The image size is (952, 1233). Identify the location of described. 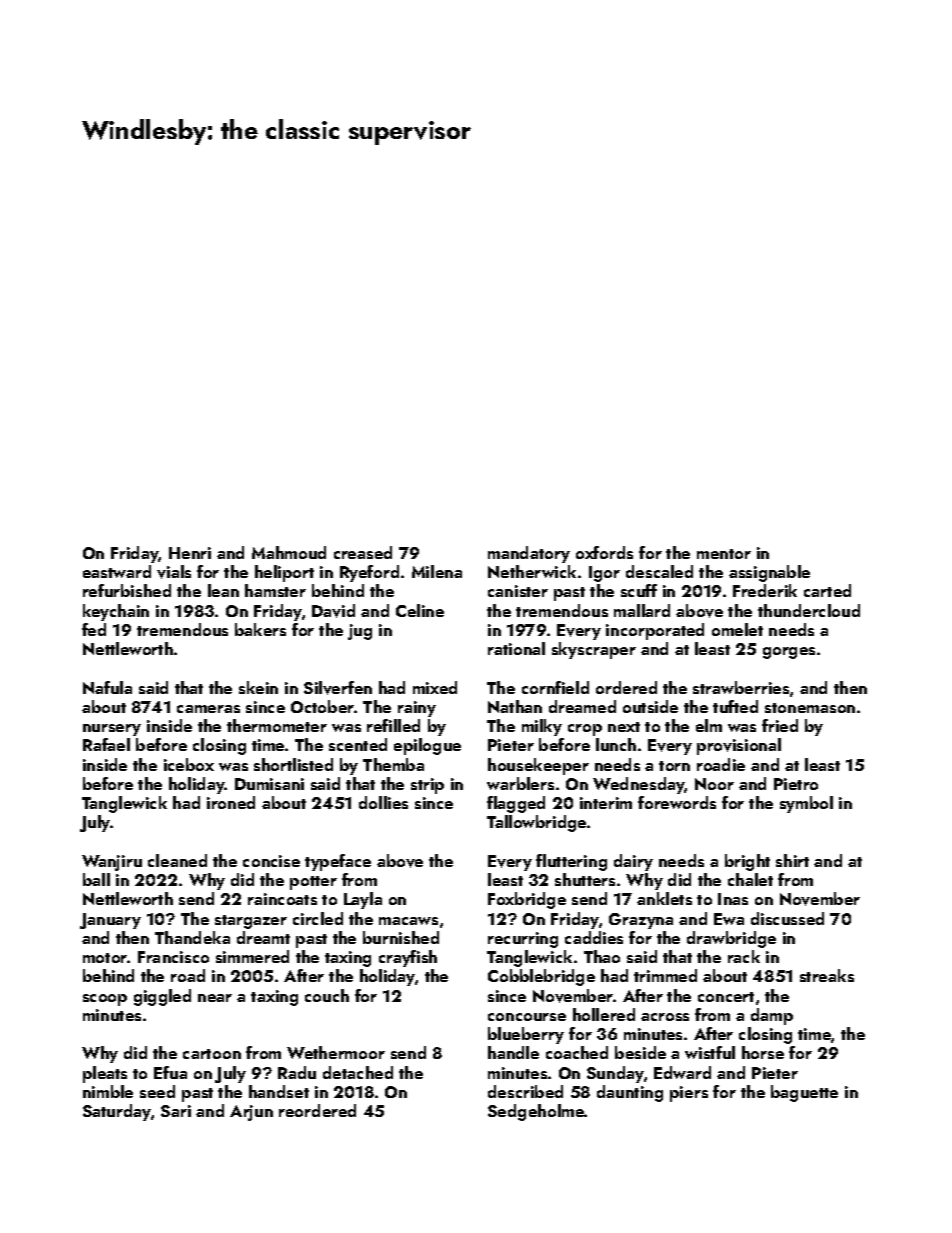
(525, 1091).
